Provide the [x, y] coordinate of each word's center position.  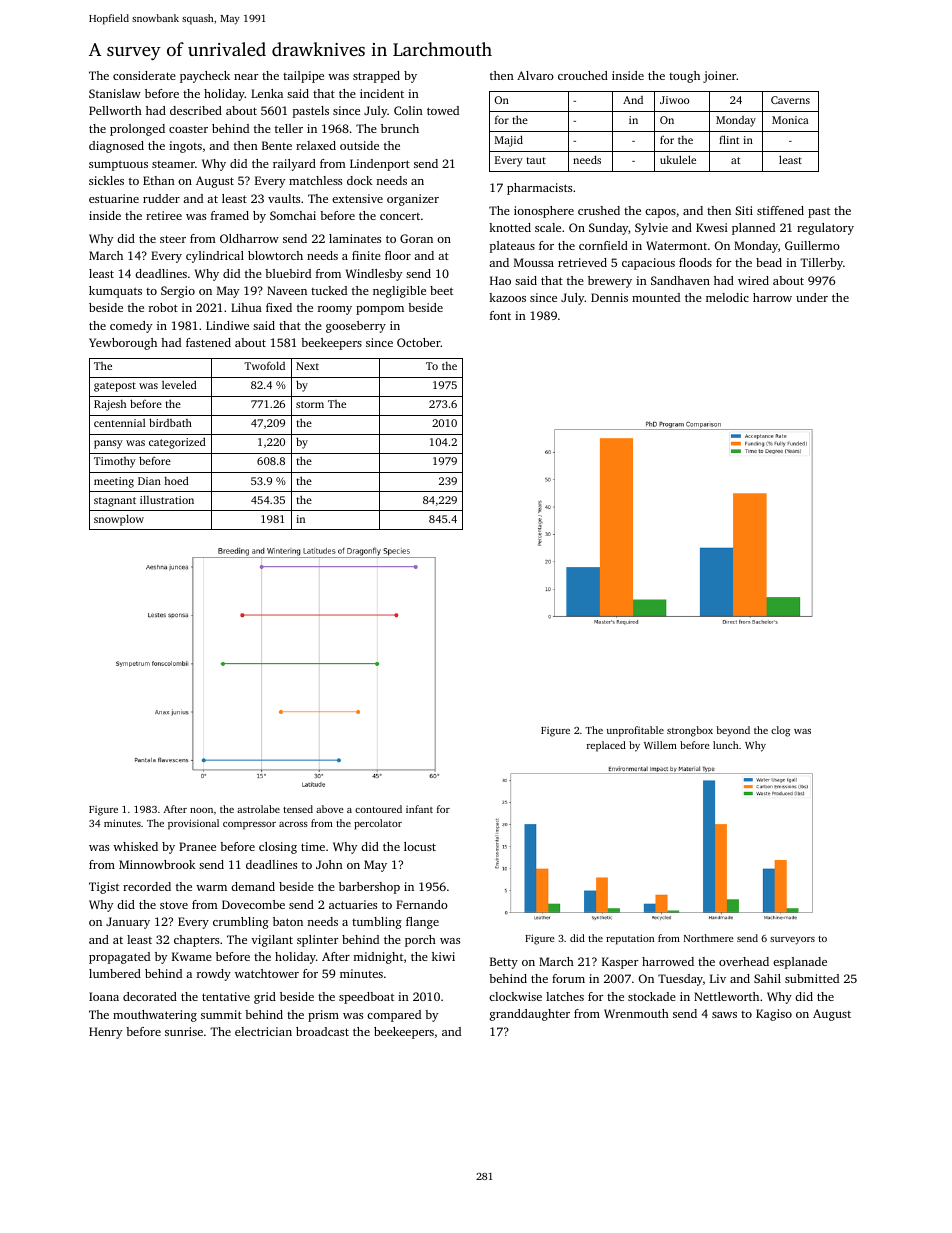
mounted [656, 297]
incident [382, 93]
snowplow [119, 520]
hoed [176, 480]
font [500, 315]
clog [780, 731]
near [246, 77]
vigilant [272, 941]
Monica [790, 120]
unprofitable [635, 731]
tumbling [377, 923]
